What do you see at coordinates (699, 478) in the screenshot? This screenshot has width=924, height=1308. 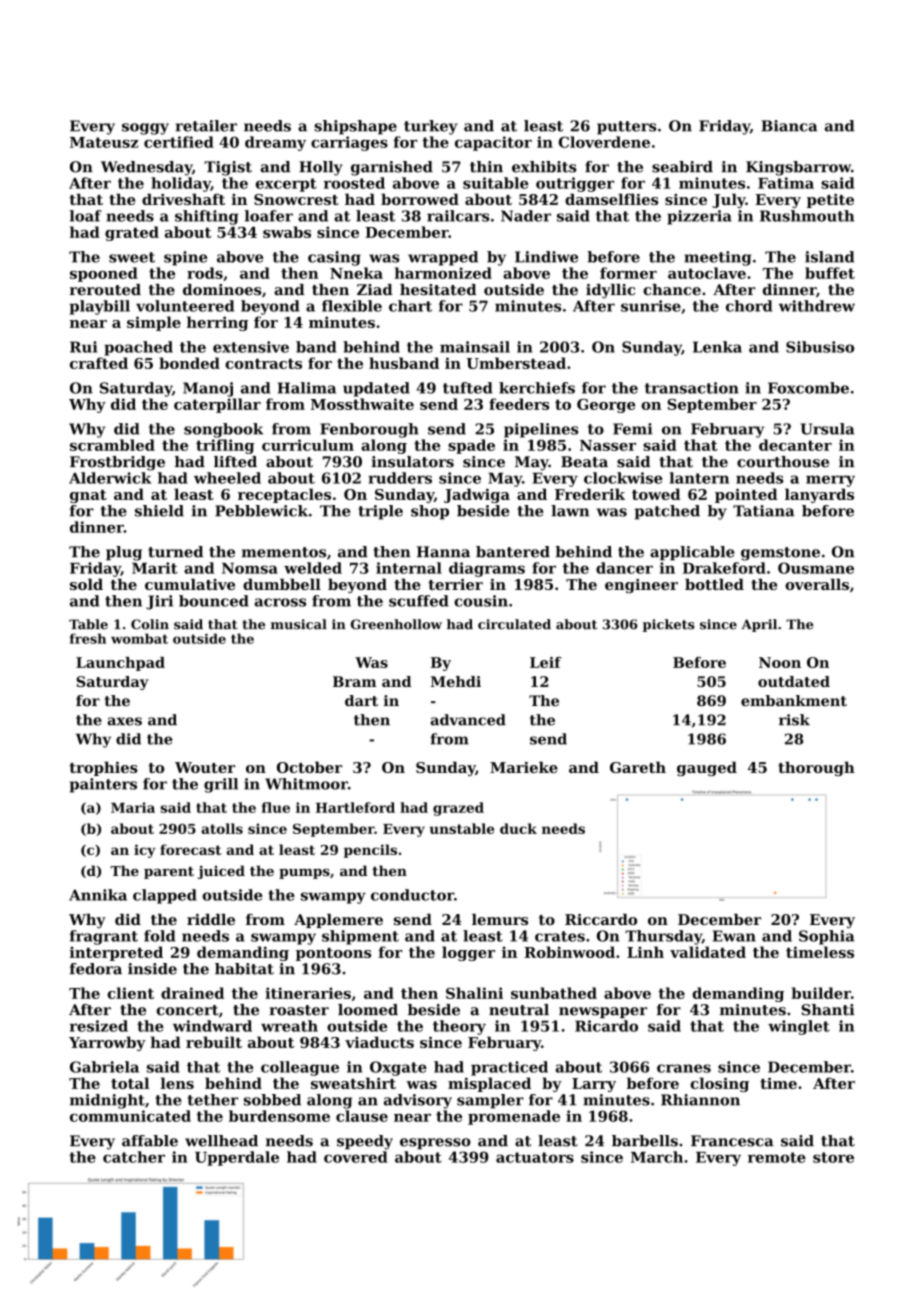 I see `lantern` at bounding box center [699, 478].
